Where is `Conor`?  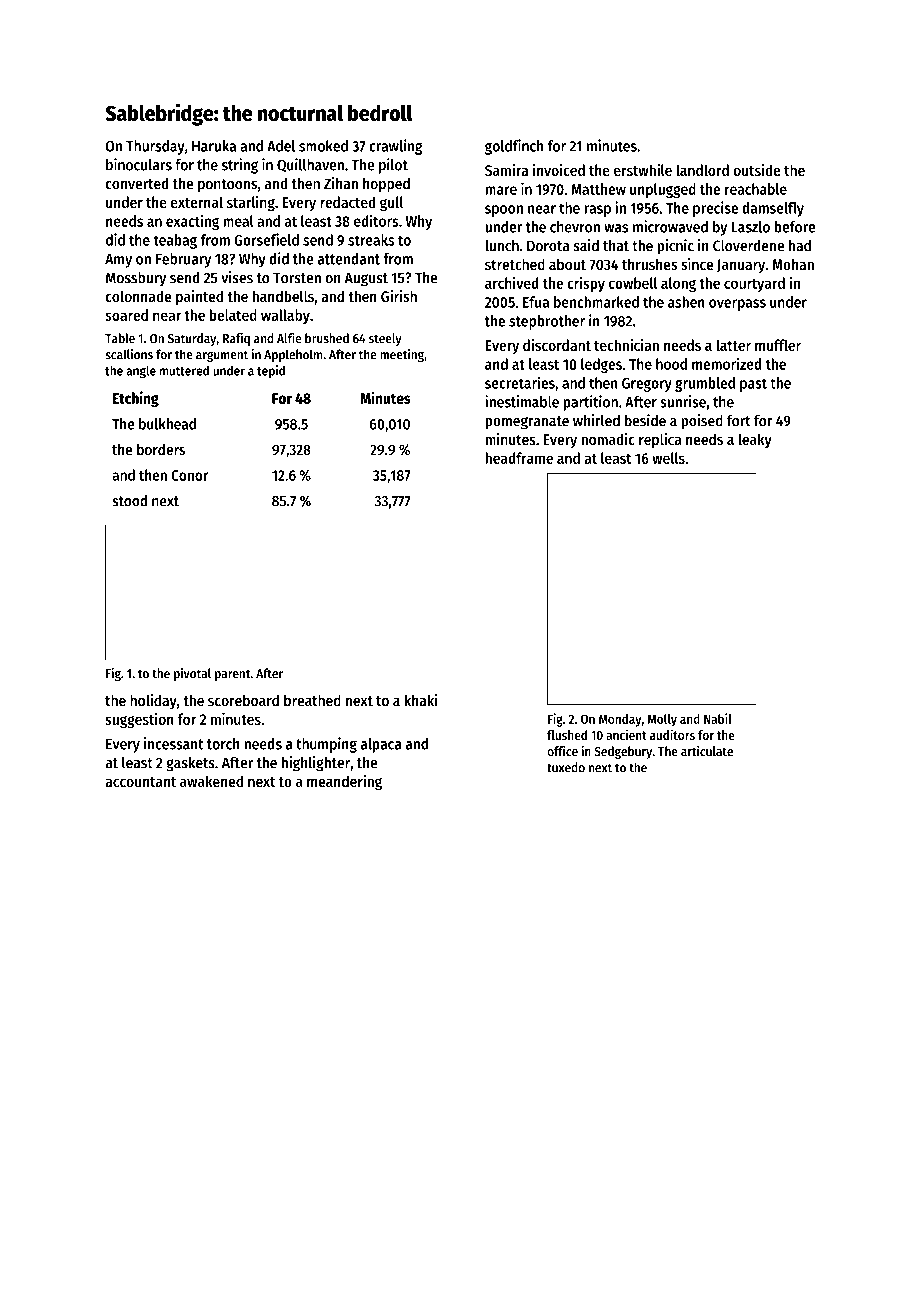
Conor is located at coordinates (189, 475).
